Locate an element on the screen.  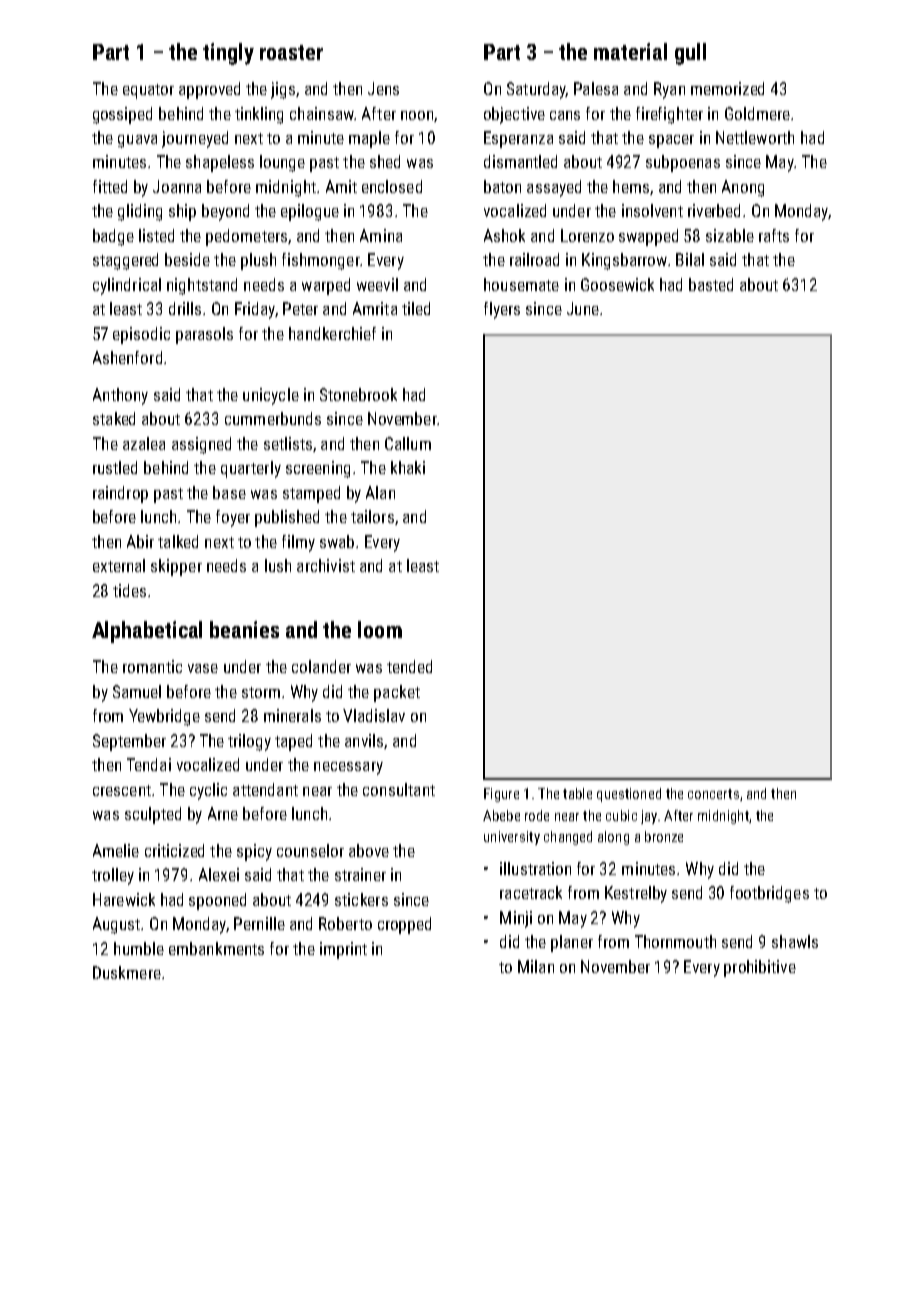
baton is located at coordinates (502, 186).
